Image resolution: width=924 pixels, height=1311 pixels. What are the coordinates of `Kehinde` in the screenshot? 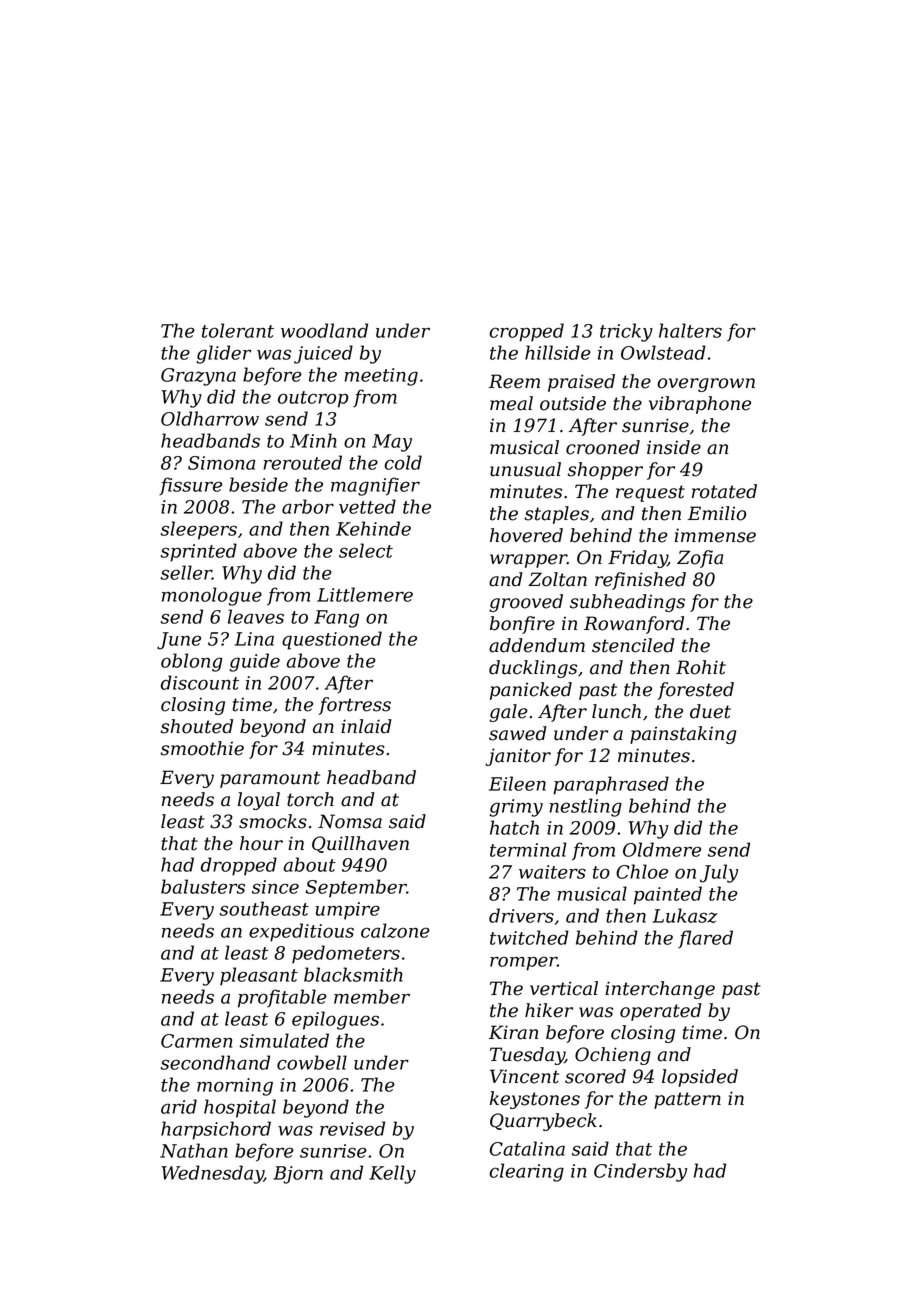 It's located at (373, 528).
